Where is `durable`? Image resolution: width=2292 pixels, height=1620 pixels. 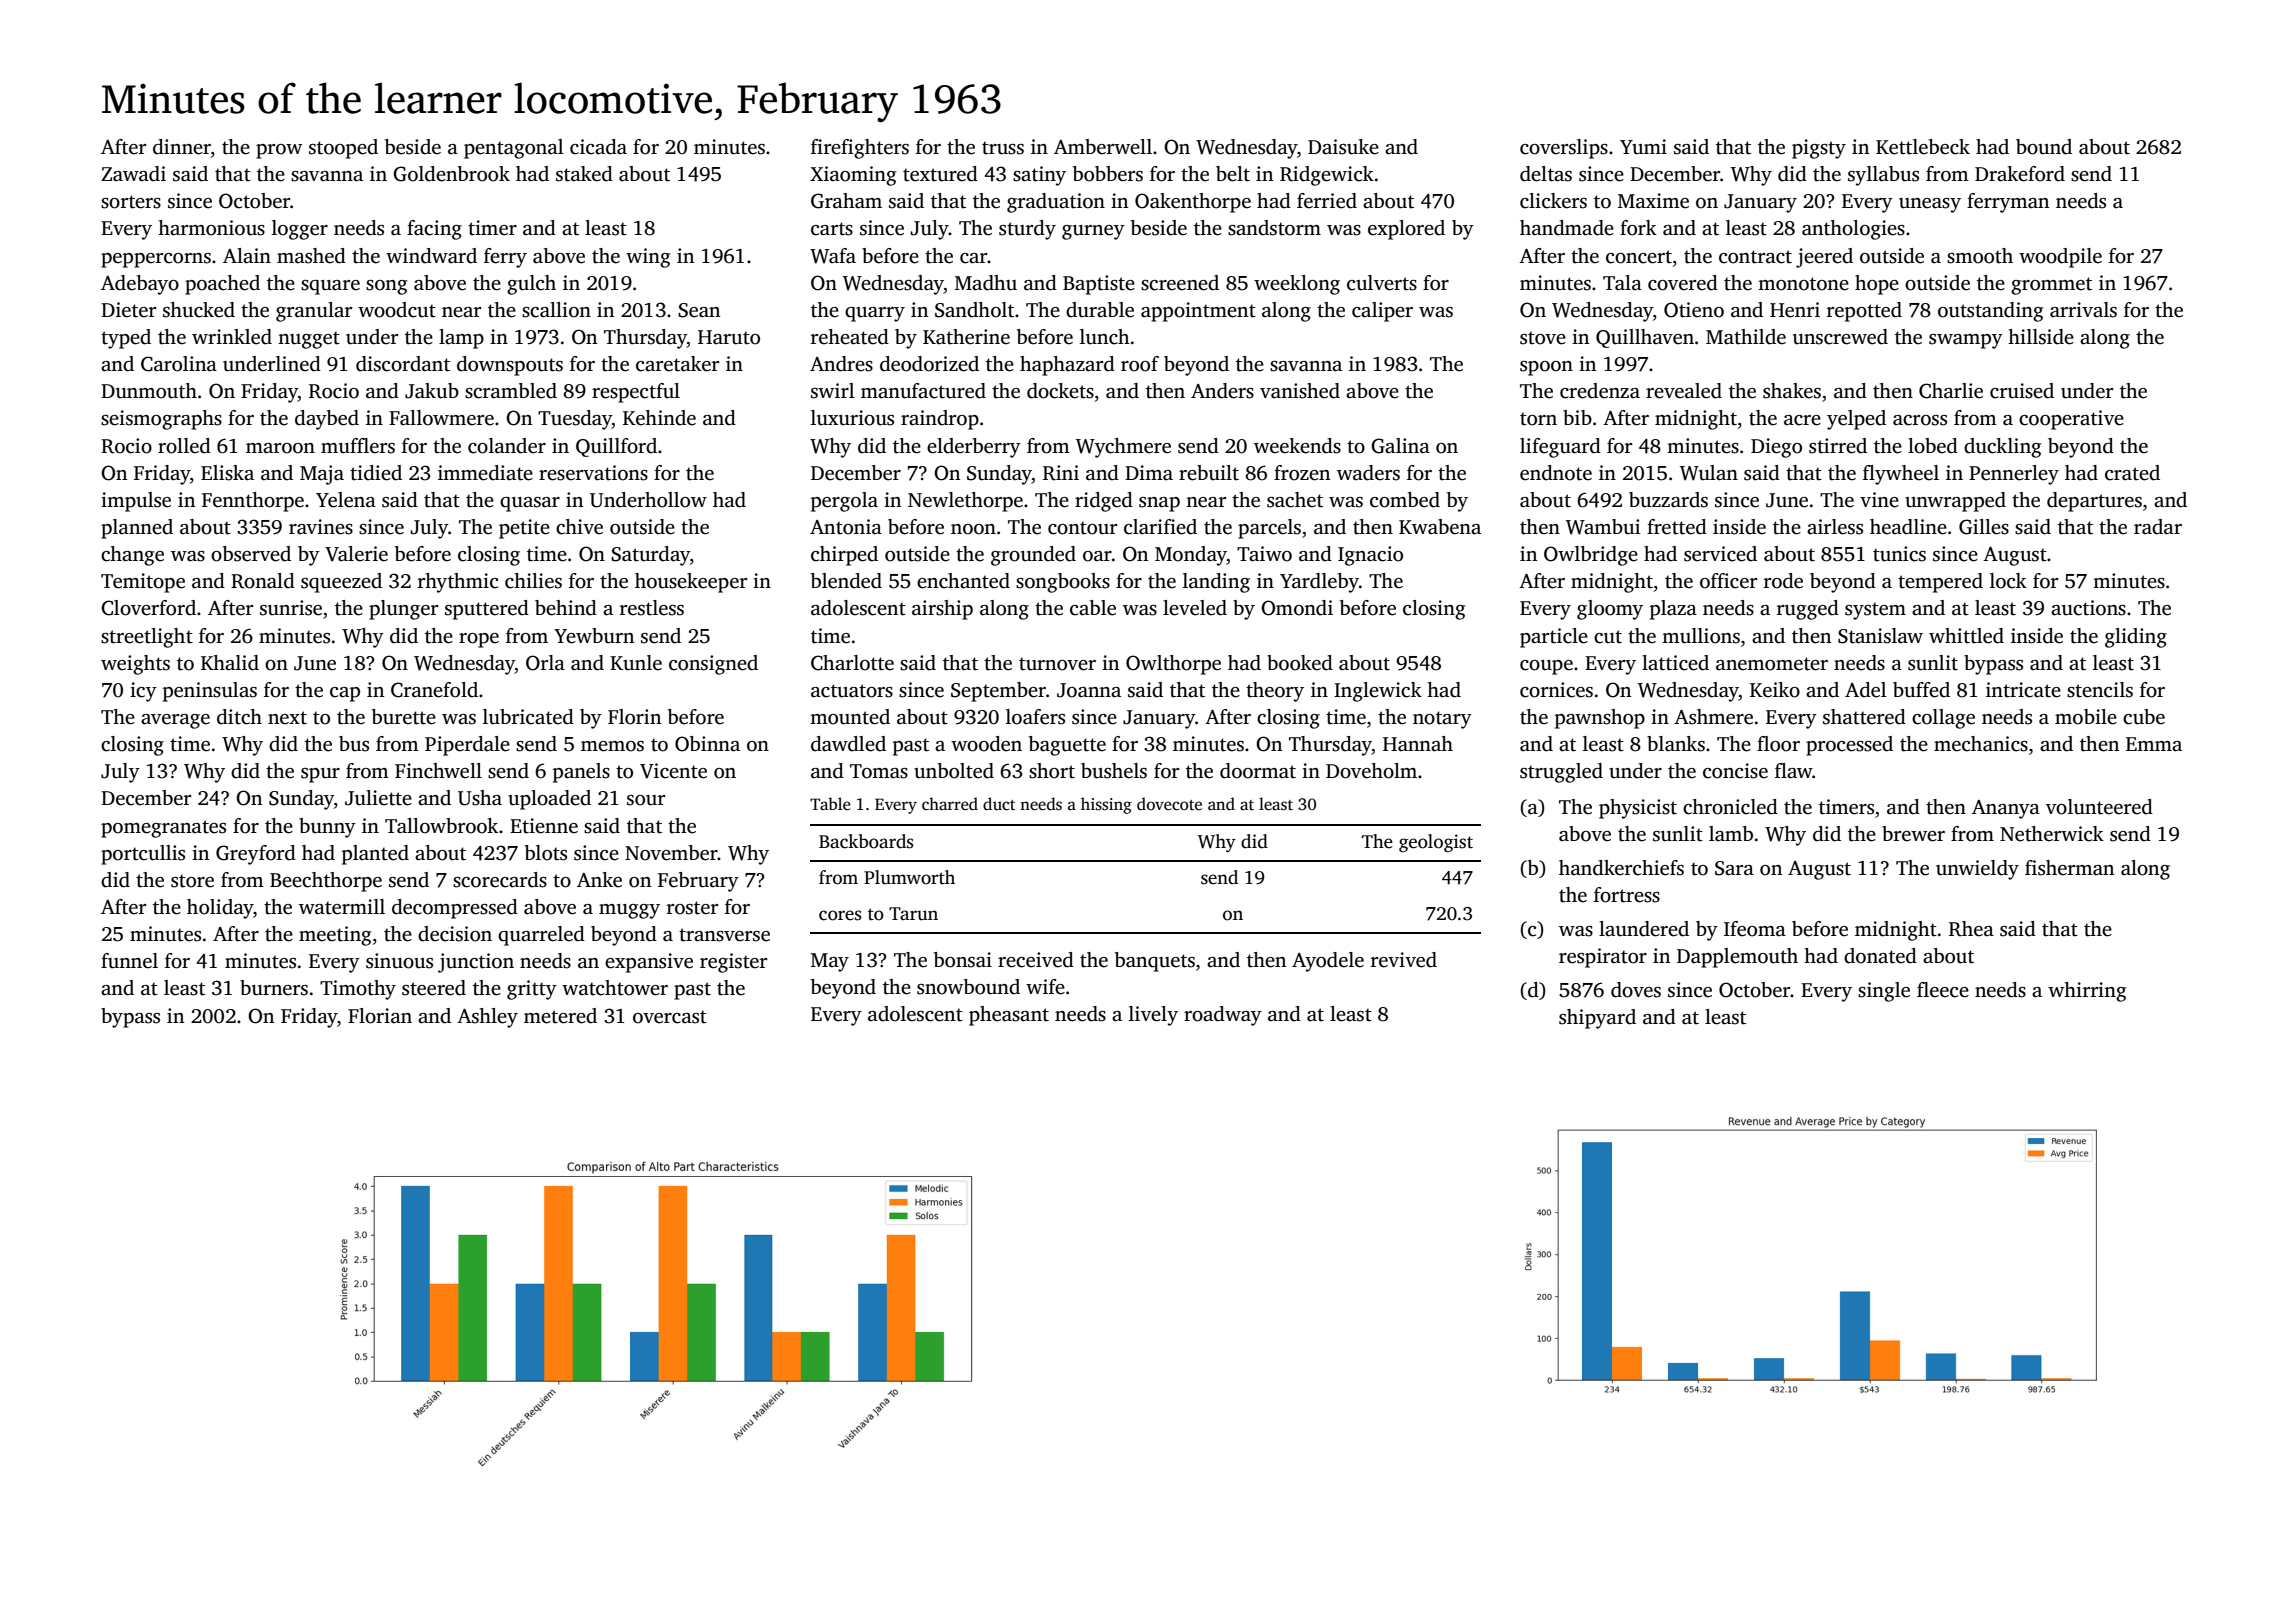
durable is located at coordinates (1100, 310).
